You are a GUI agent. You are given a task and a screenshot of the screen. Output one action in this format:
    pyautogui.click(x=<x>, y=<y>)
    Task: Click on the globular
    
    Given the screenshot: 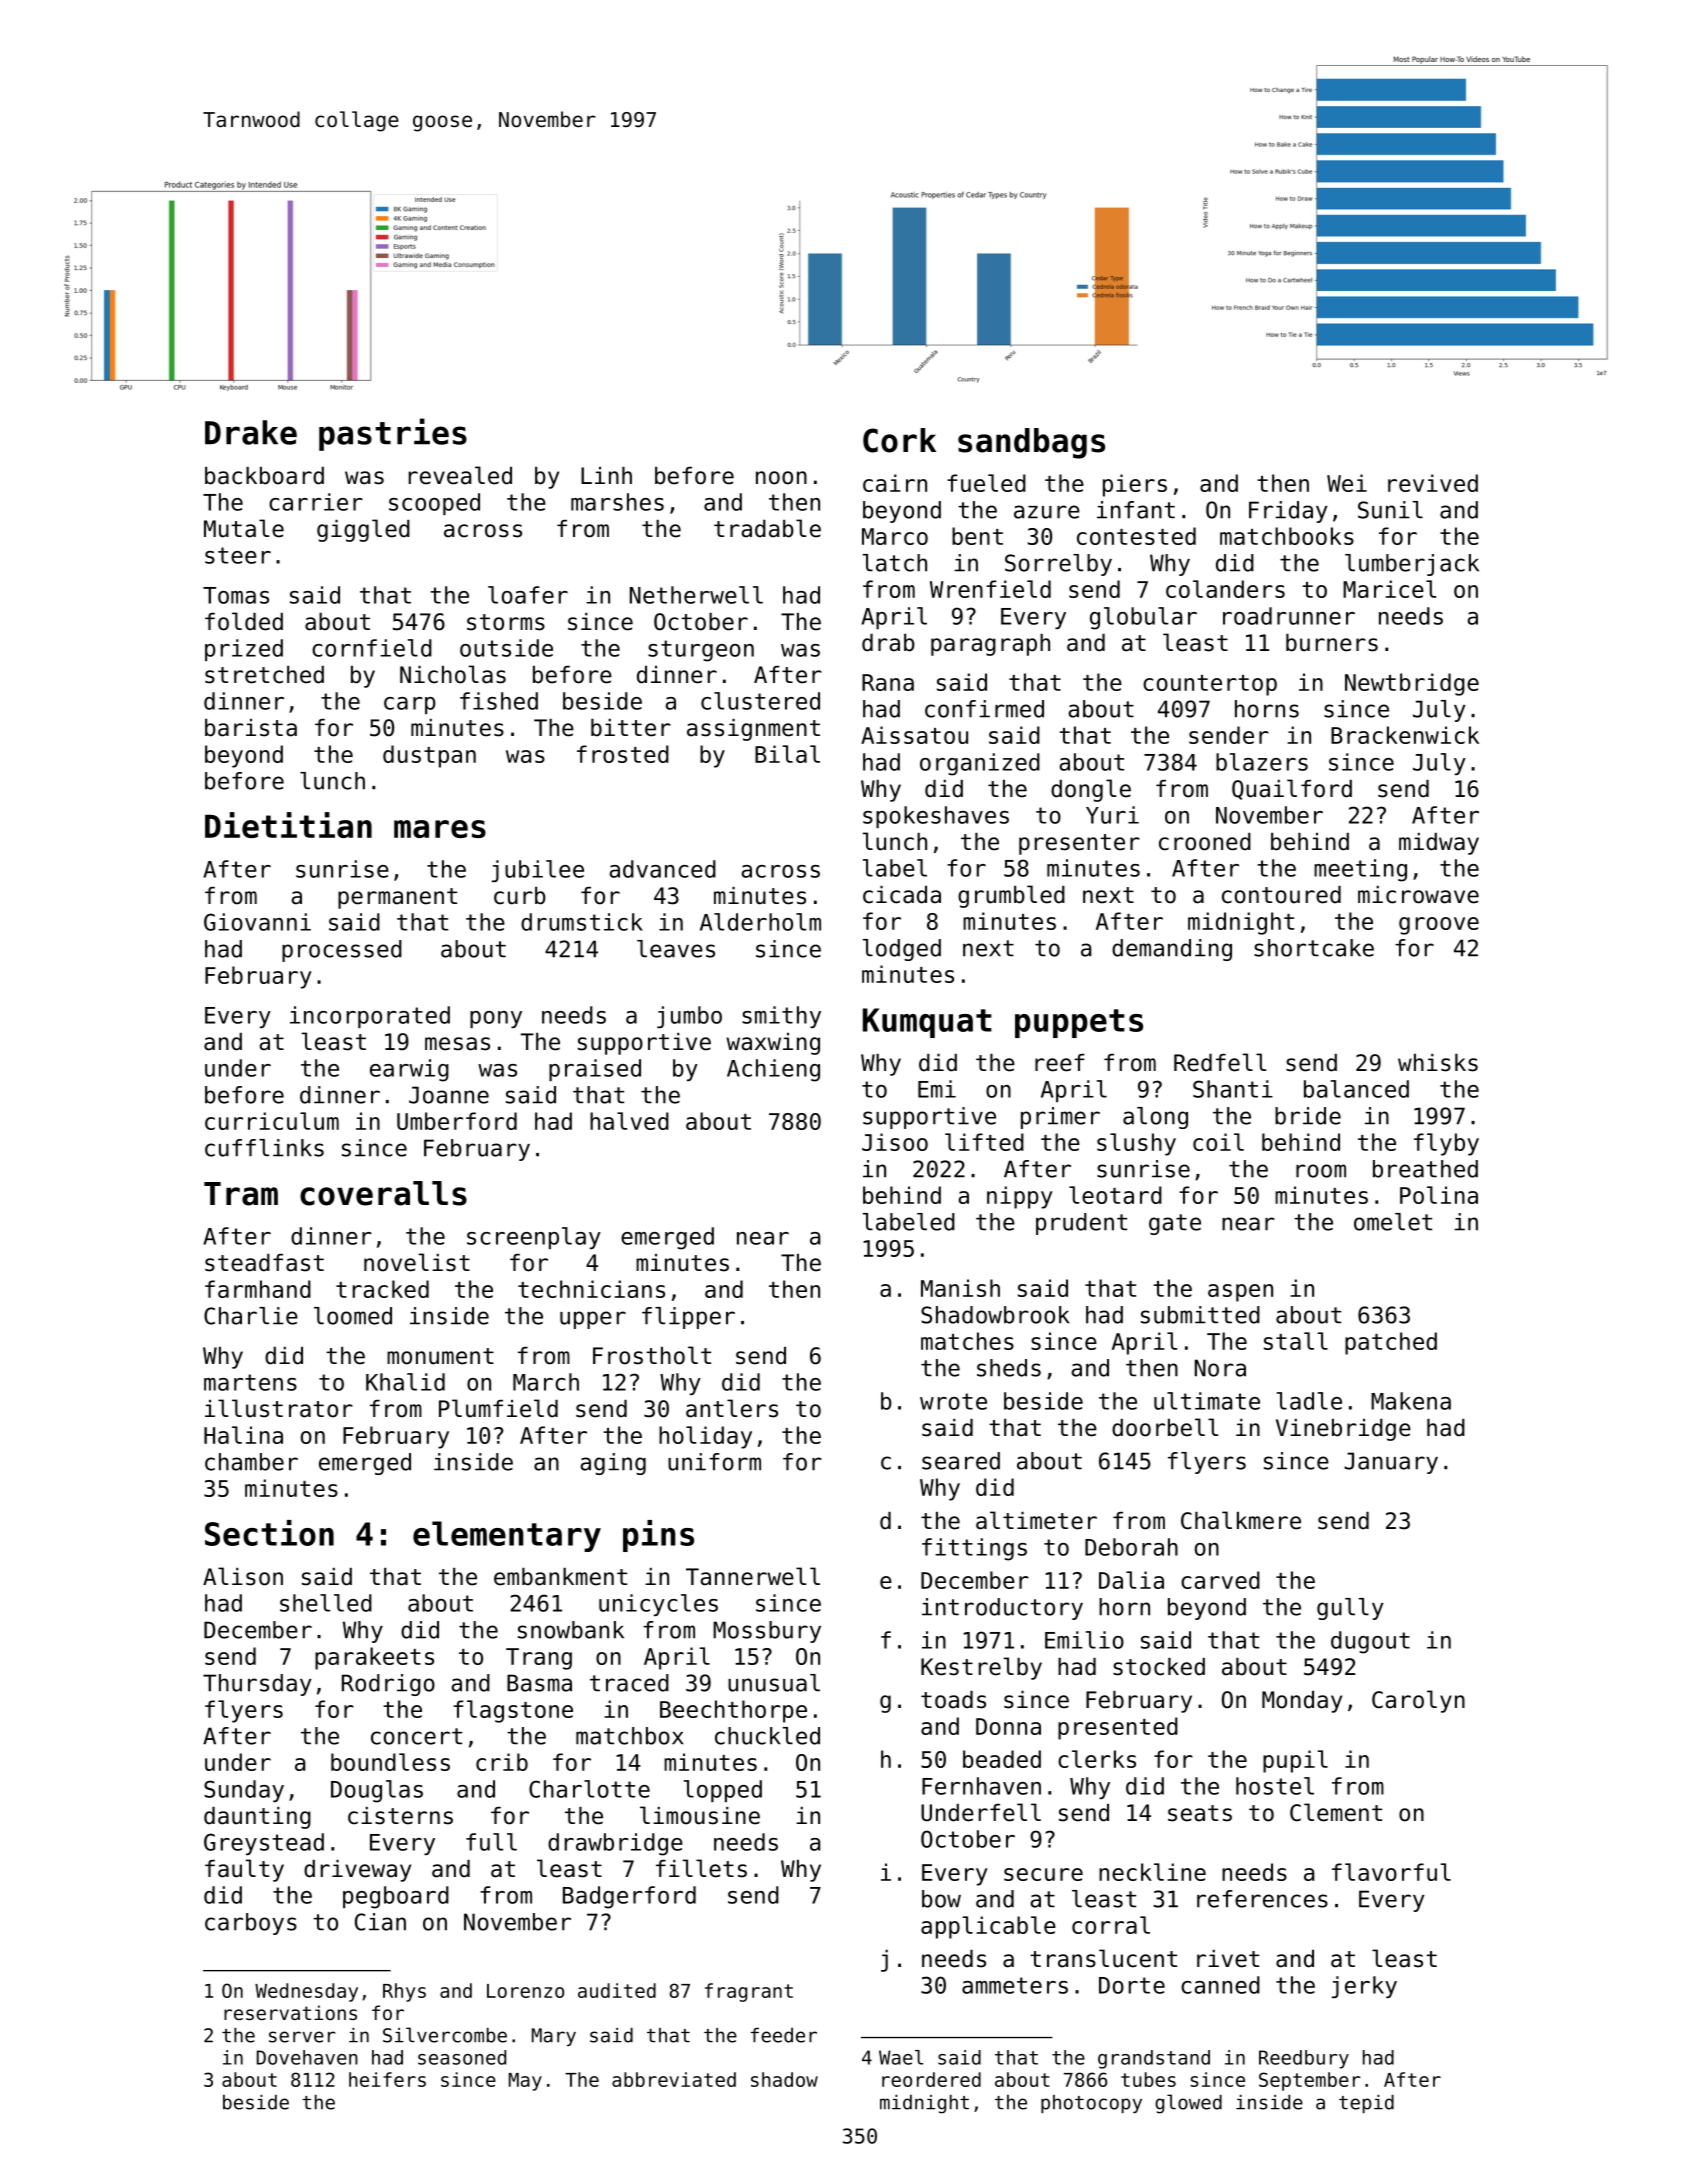 What is the action you would take?
    pyautogui.click(x=1143, y=618)
